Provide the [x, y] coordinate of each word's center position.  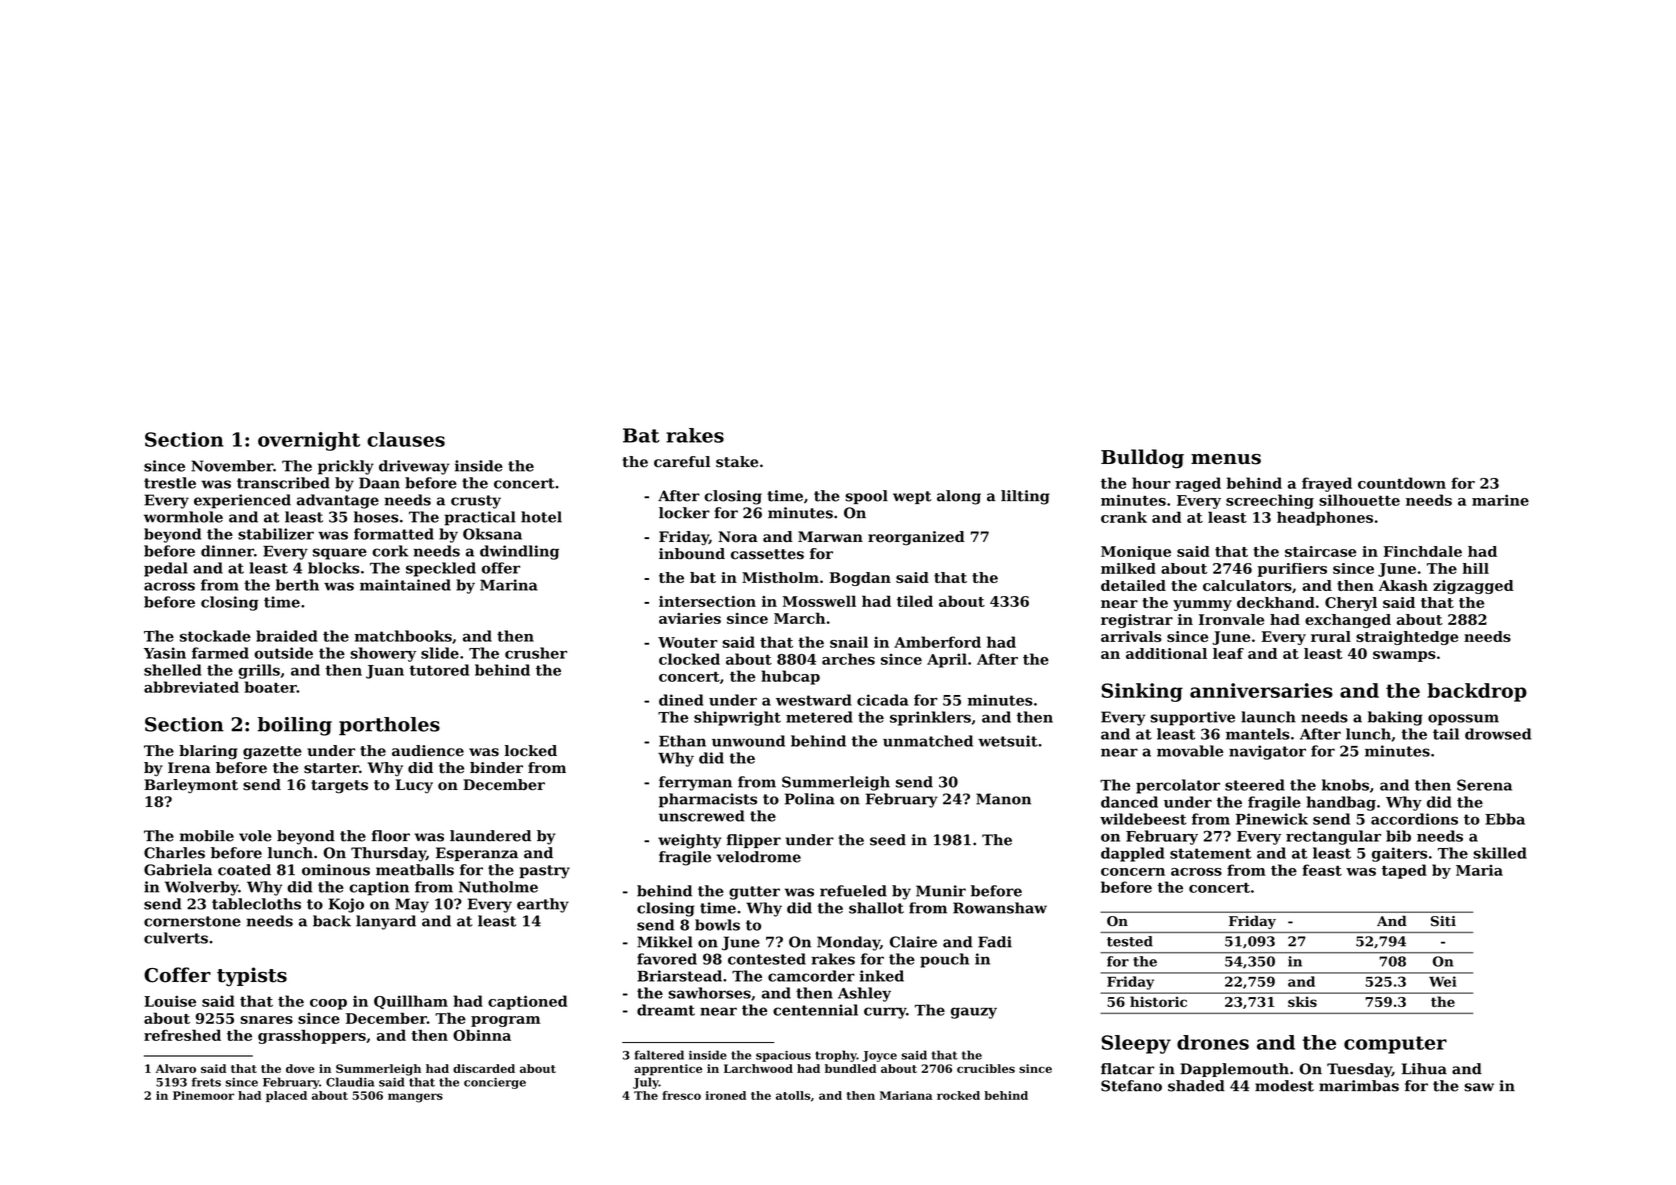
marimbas [1359, 1086]
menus [1226, 459]
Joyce [879, 1056]
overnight [309, 441]
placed [286, 1096]
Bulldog [1142, 459]
